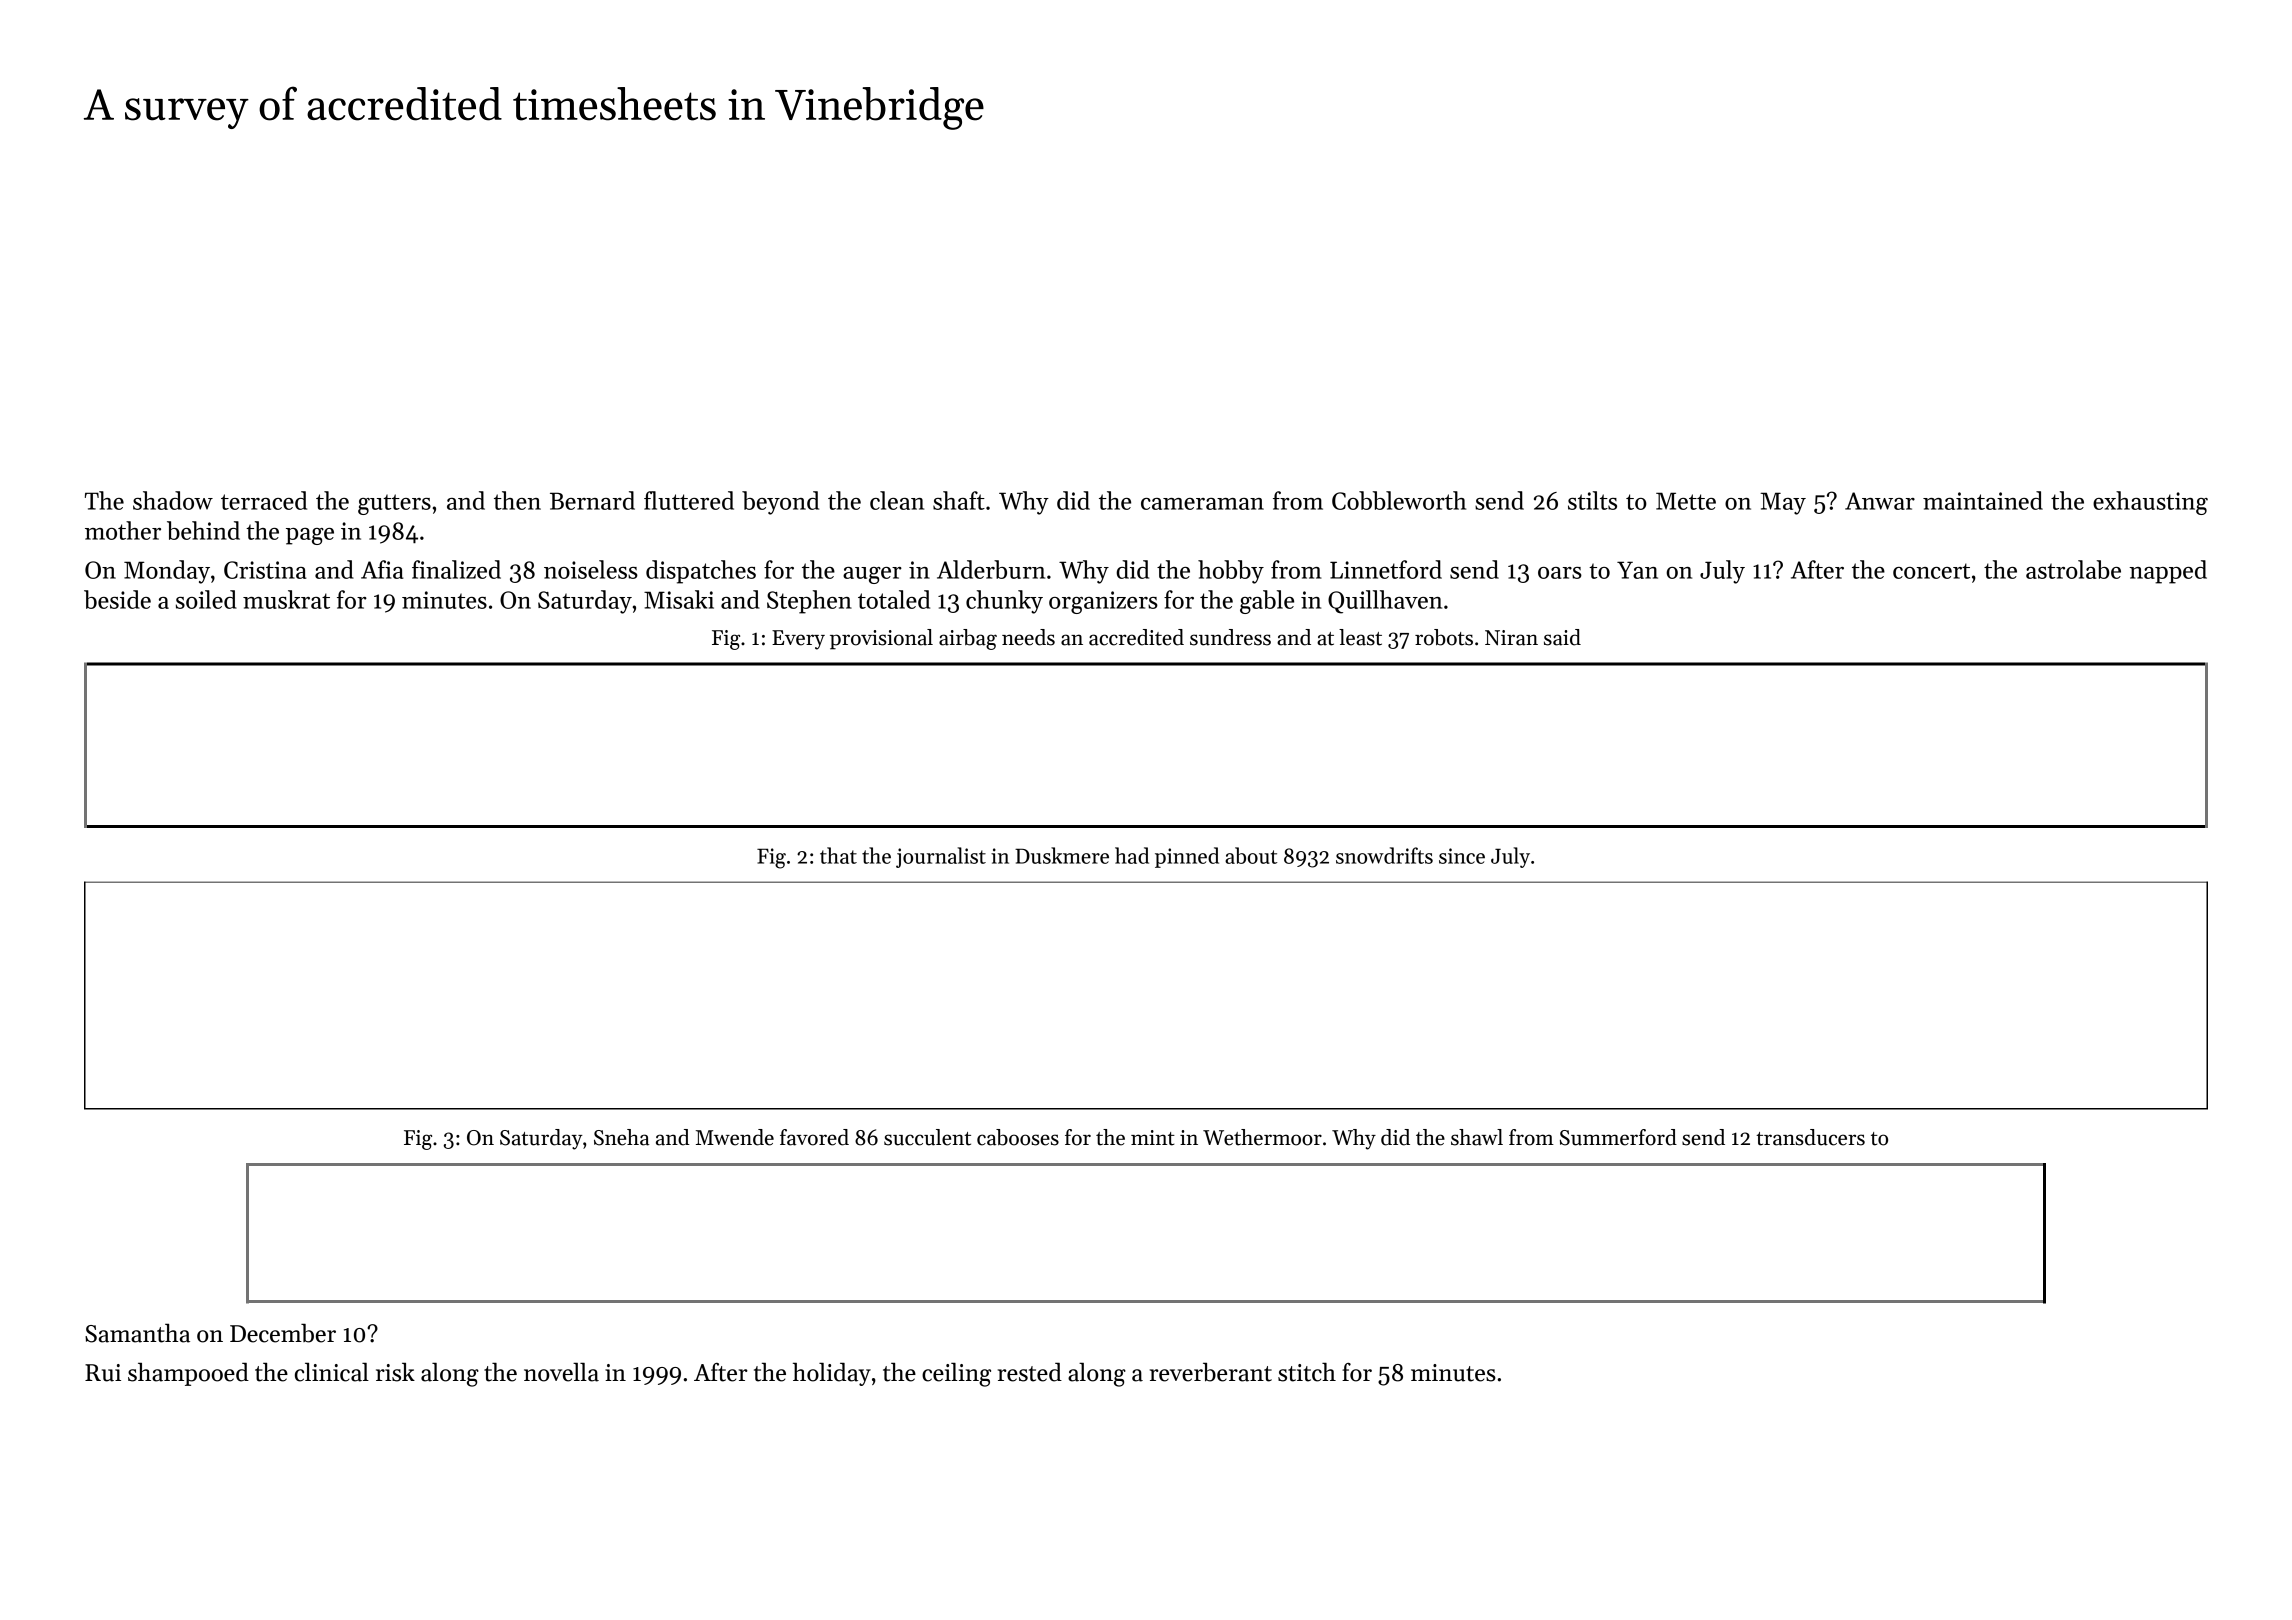 The image size is (2292, 1620). I want to click on cameraman, so click(1202, 504).
